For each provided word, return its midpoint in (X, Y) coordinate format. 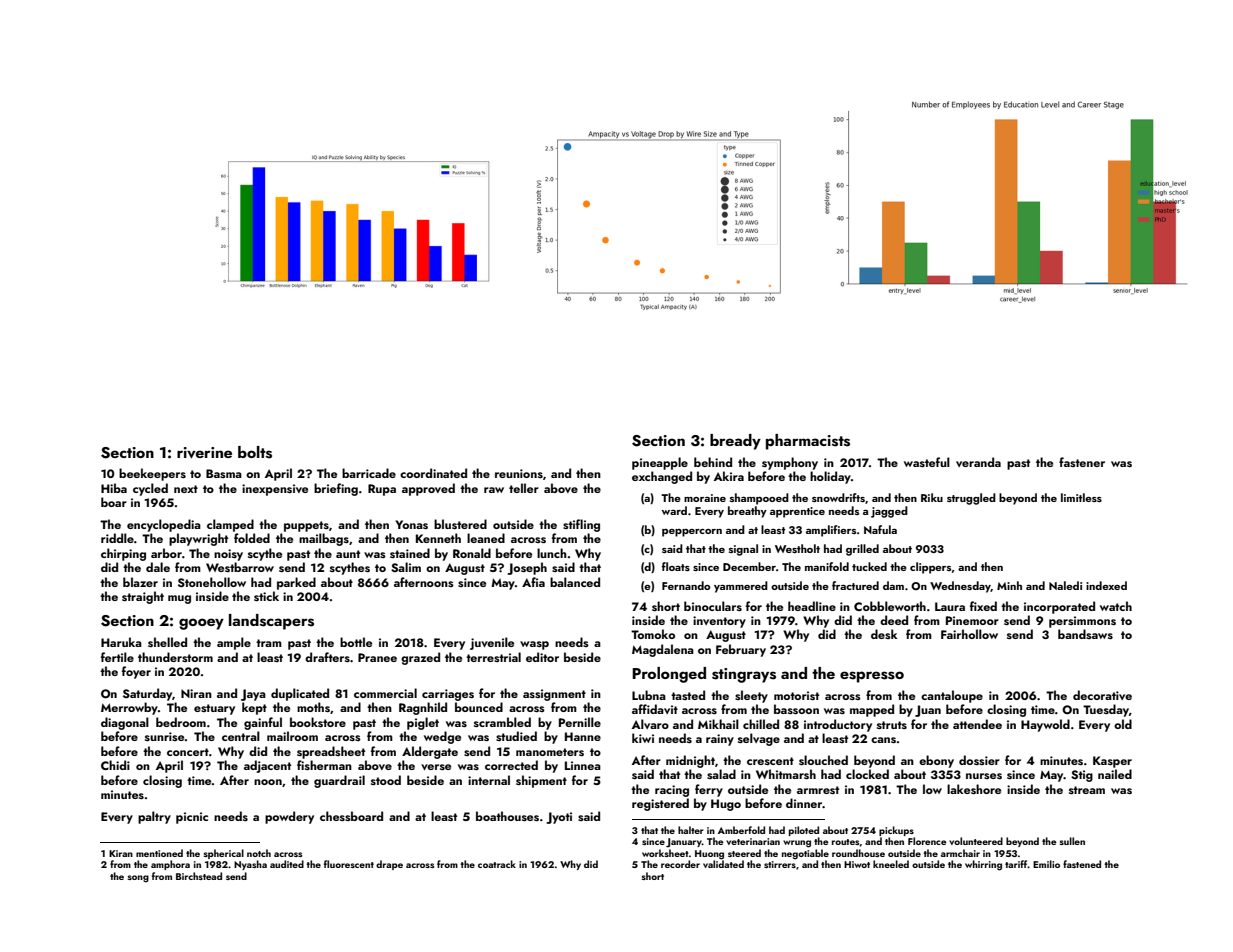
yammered (741, 587)
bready (735, 442)
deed (894, 620)
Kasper (1112, 762)
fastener (1082, 462)
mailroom (292, 736)
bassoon (796, 709)
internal (489, 780)
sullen (1072, 841)
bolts (255, 452)
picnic (192, 818)
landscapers (271, 622)
